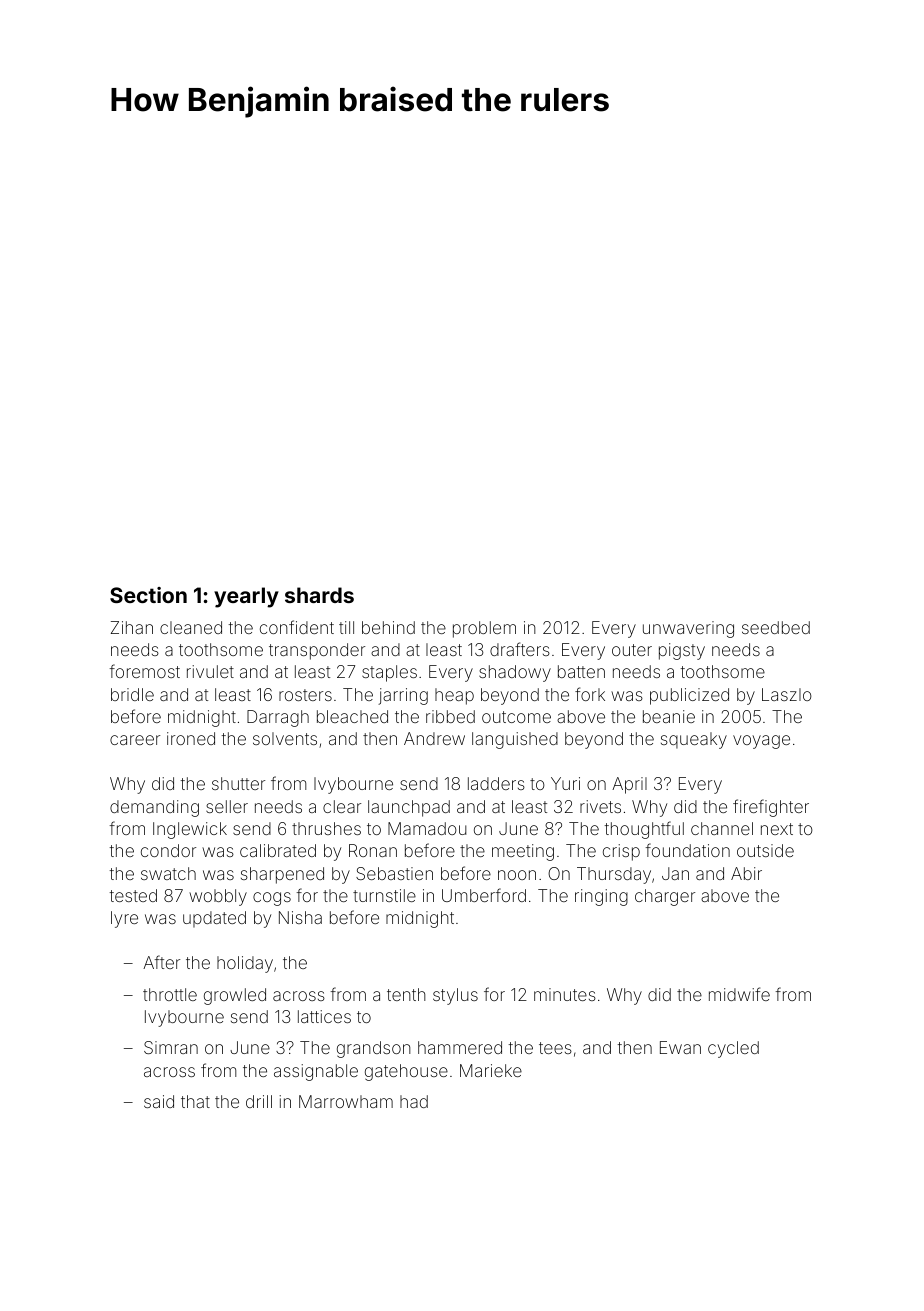  I want to click on tenth, so click(406, 994).
